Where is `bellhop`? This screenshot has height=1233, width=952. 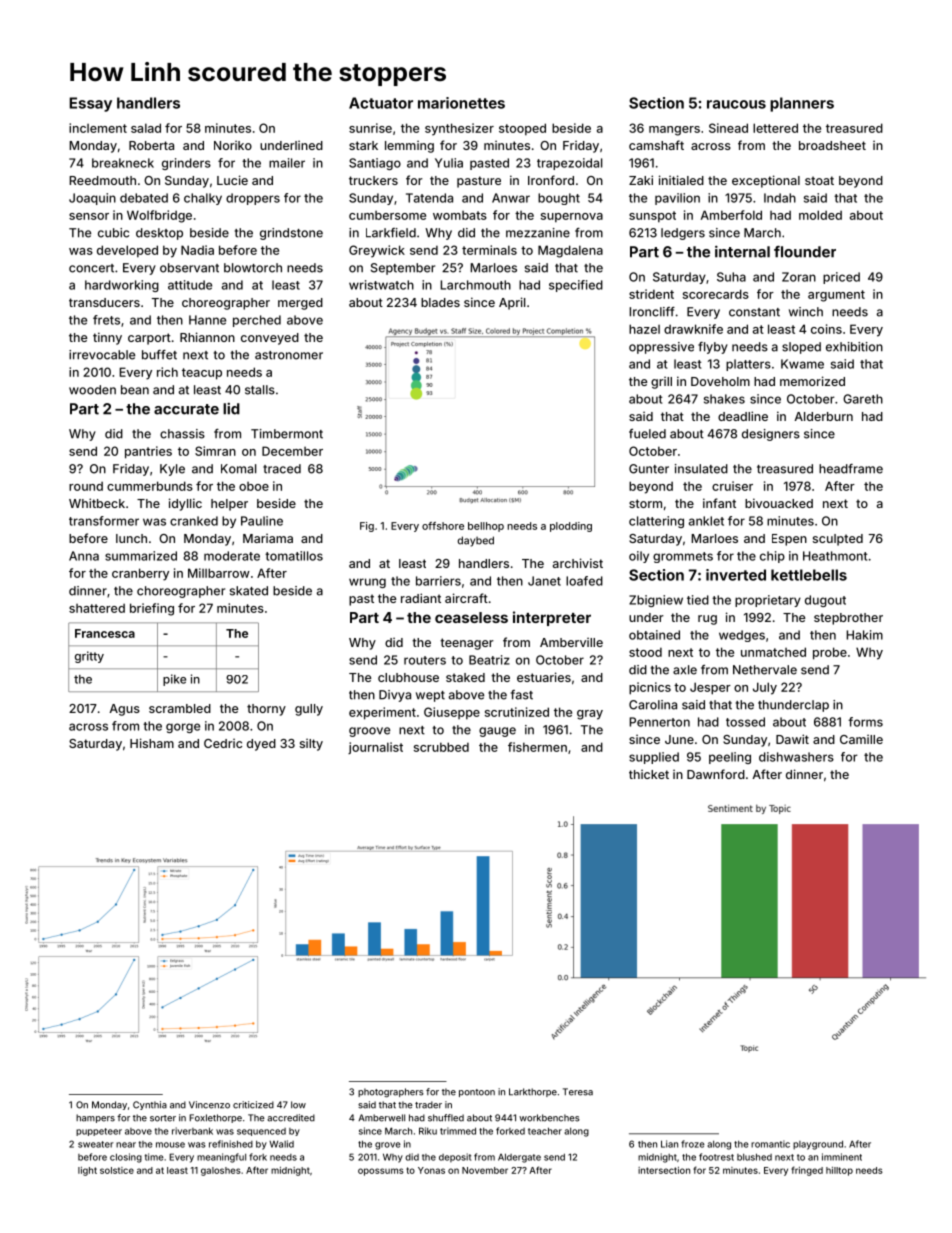 bellhop is located at coordinates (486, 527).
